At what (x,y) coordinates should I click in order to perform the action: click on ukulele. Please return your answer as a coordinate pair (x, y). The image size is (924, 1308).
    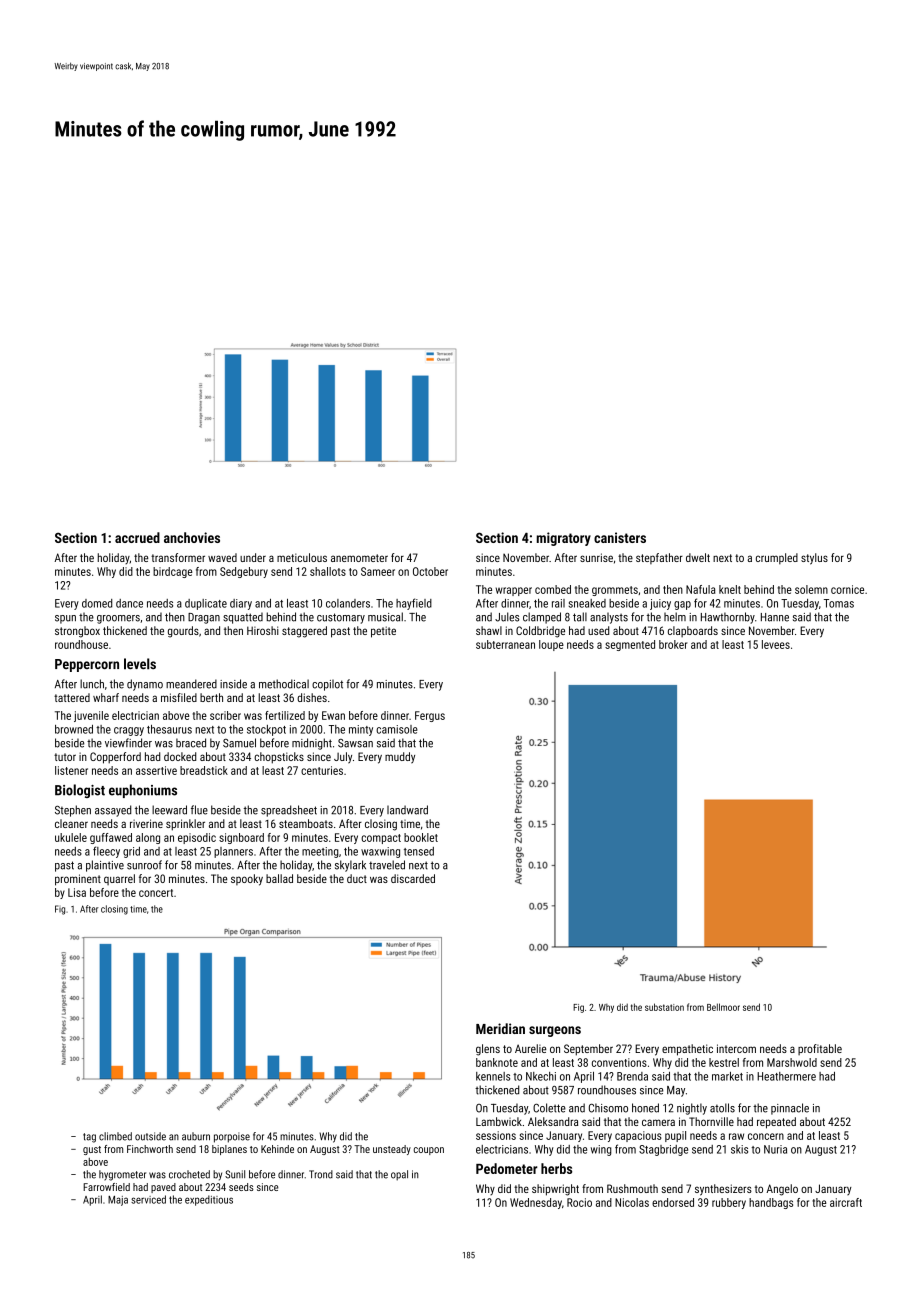
    Looking at the image, I should click on (71, 837).
